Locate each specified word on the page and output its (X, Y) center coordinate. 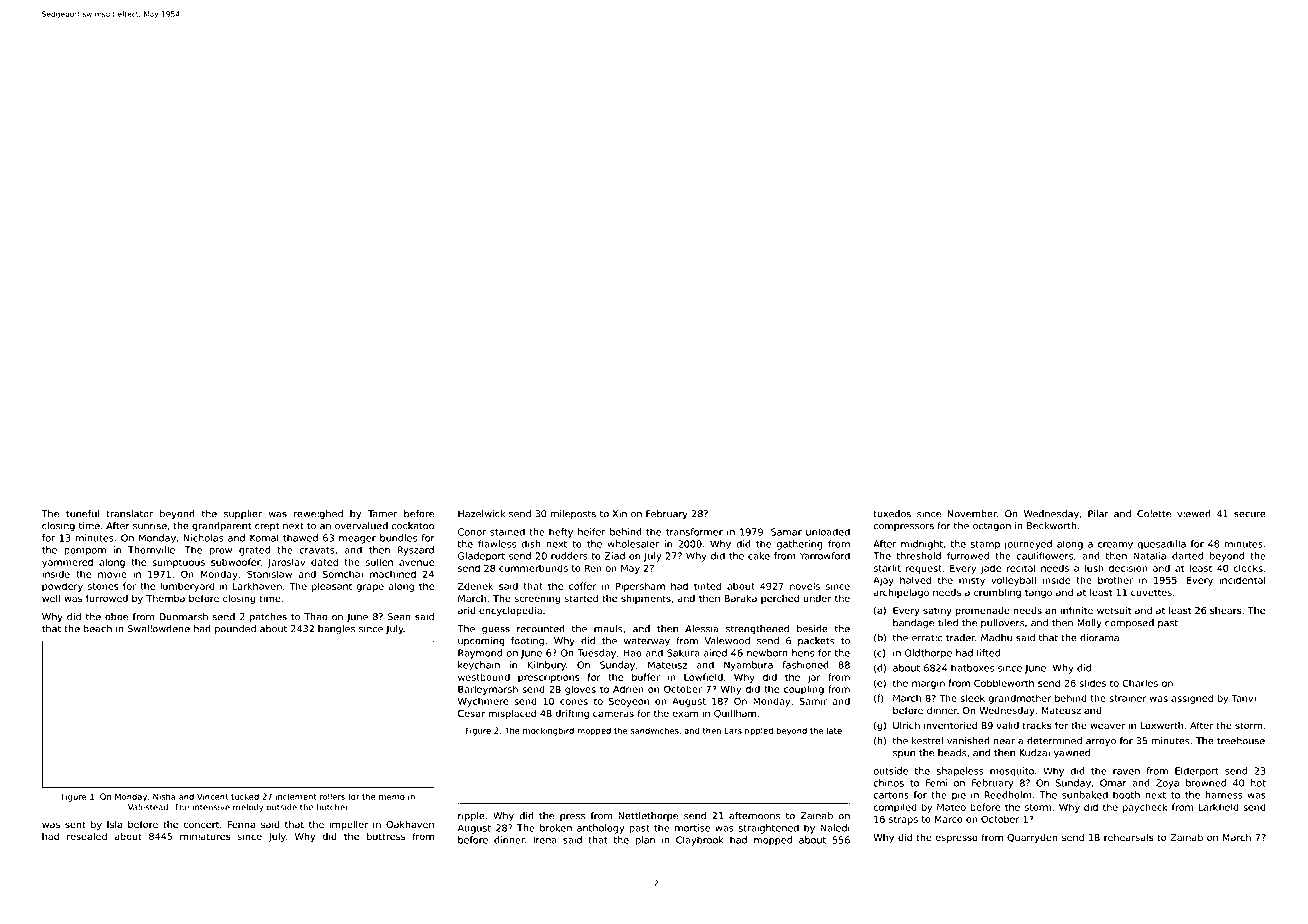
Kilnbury (546, 666)
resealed (87, 837)
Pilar (1098, 514)
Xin (619, 513)
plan (645, 841)
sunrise (150, 526)
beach (97, 629)
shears (1226, 611)
